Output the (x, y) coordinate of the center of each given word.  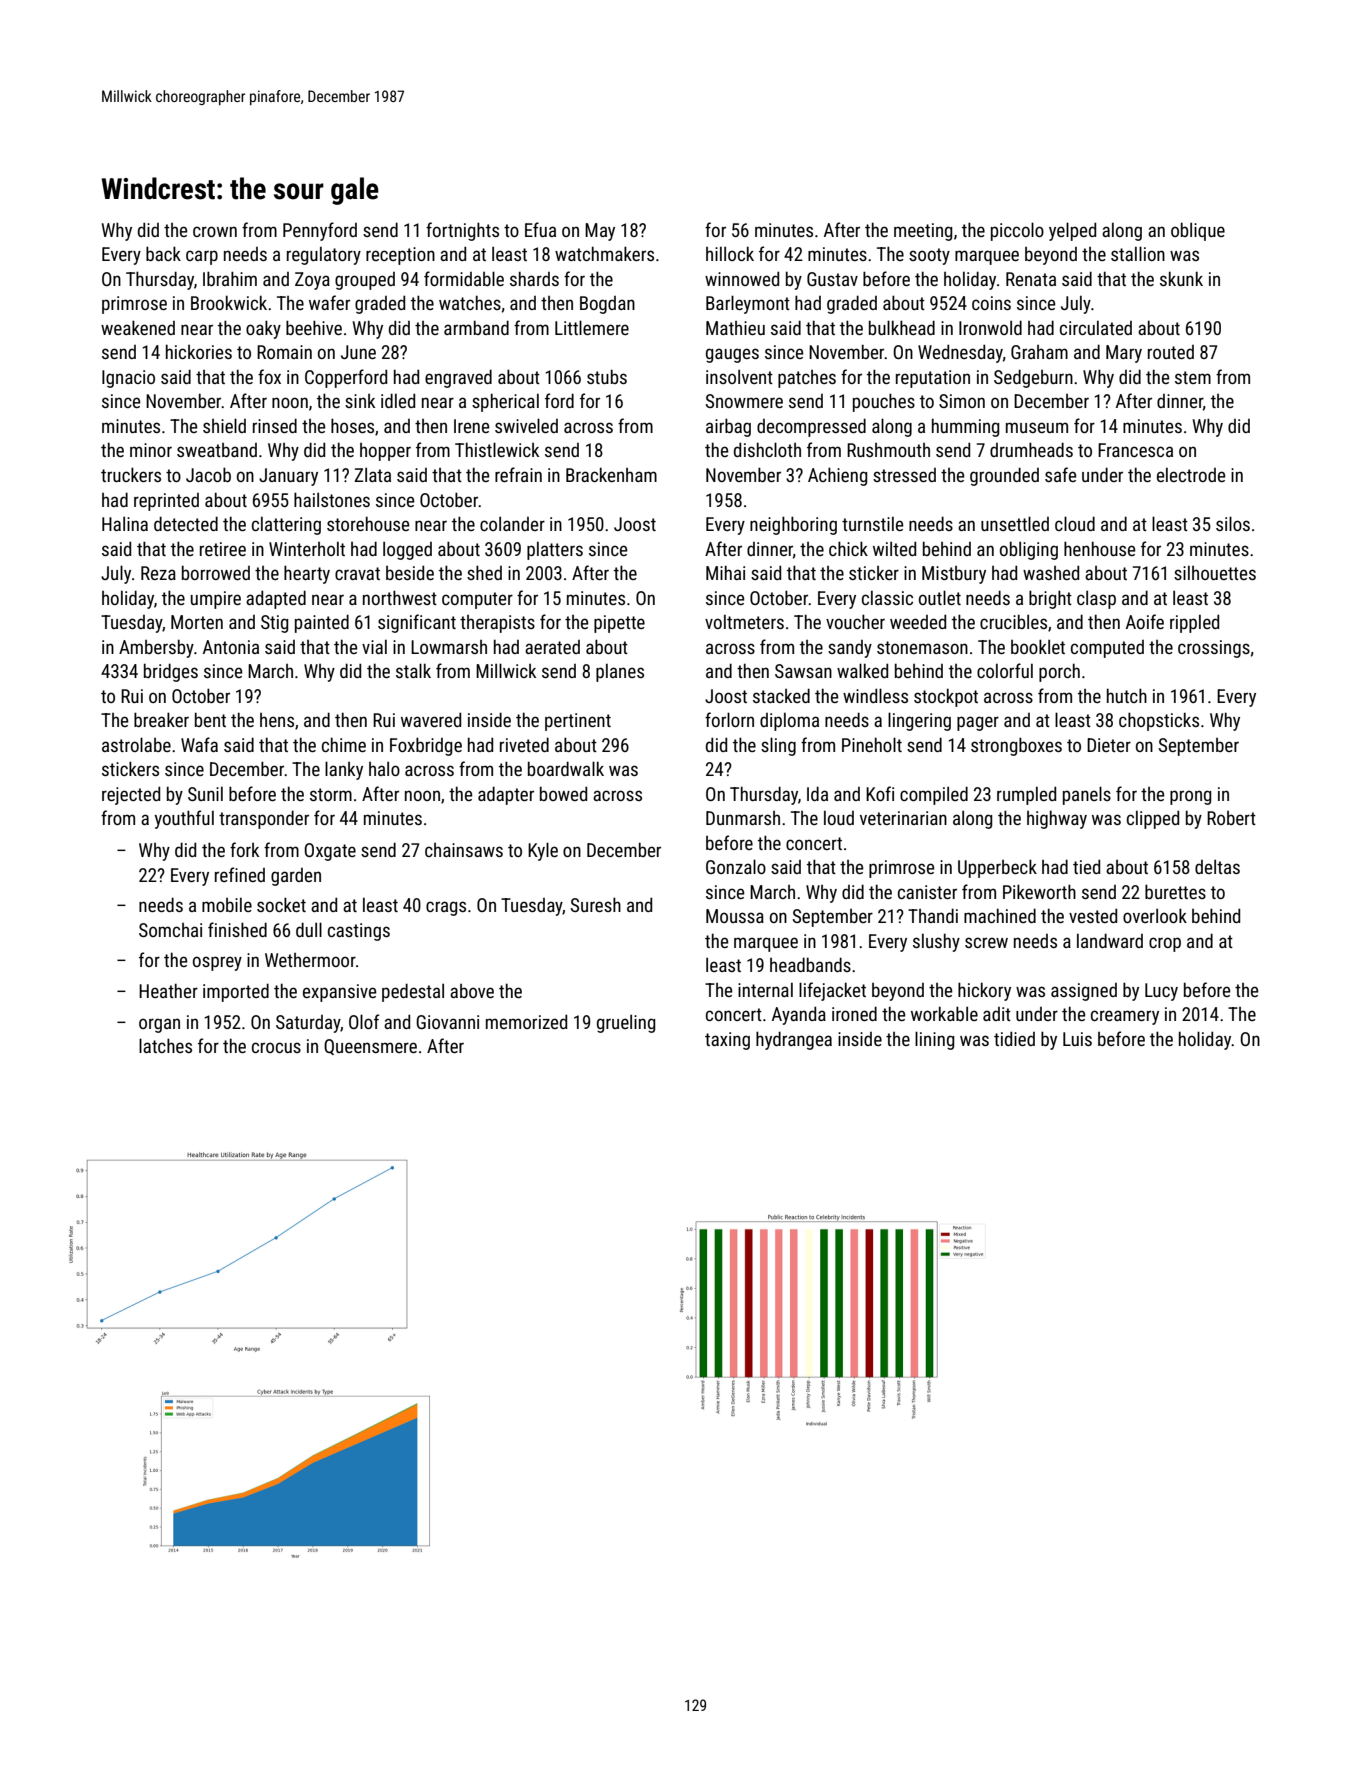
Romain (284, 352)
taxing (727, 1041)
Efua (540, 229)
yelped (1072, 231)
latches (165, 1045)
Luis (1077, 1039)
